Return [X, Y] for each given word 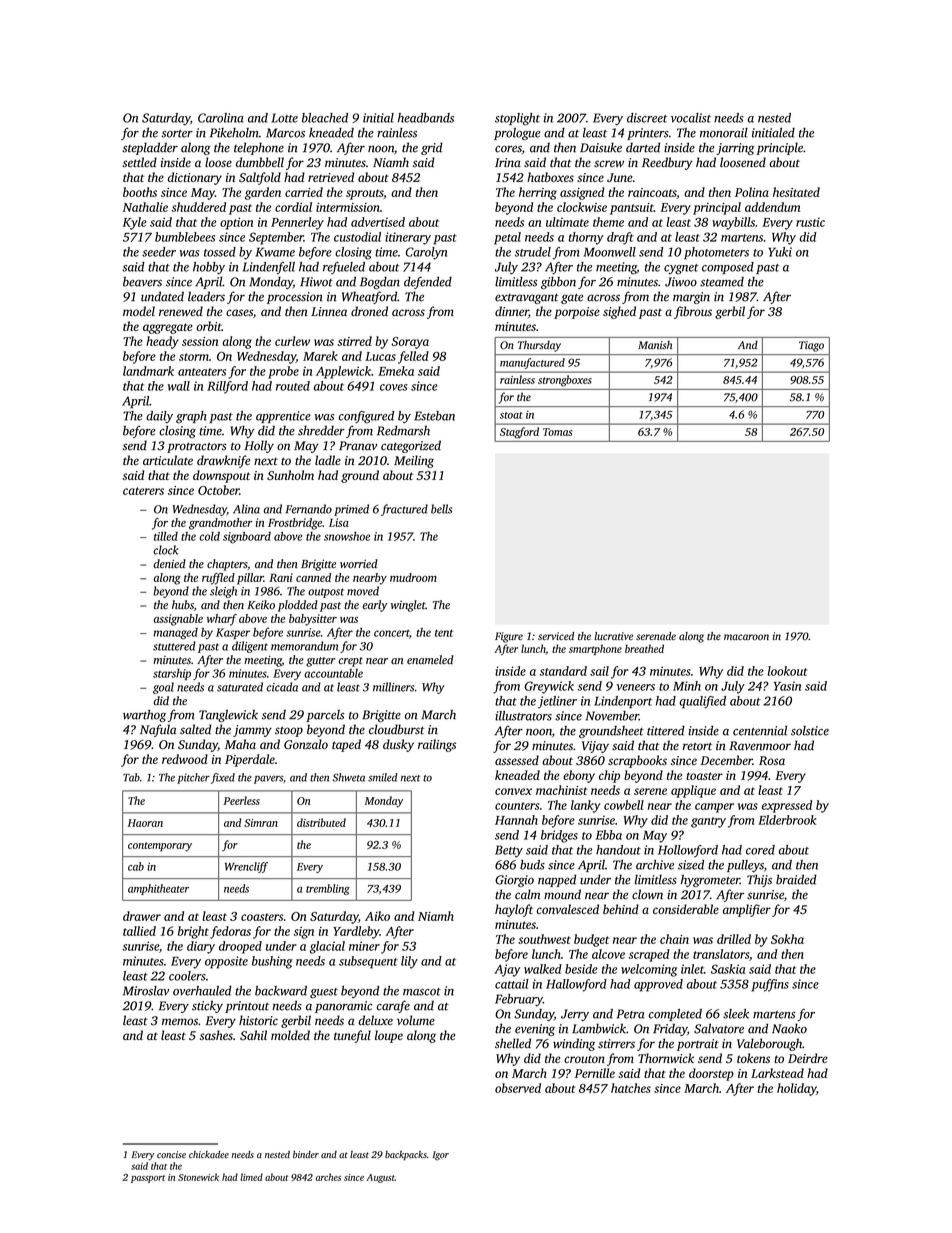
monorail [724, 133]
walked [543, 969]
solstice [810, 731]
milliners [393, 687]
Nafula [158, 730]
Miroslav [146, 991]
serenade [656, 636]
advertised [378, 222]
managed [175, 633]
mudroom [413, 577]
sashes [216, 1035]
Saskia [728, 969]
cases [239, 312]
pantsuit [632, 209]
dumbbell [260, 162]
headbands [426, 118]
